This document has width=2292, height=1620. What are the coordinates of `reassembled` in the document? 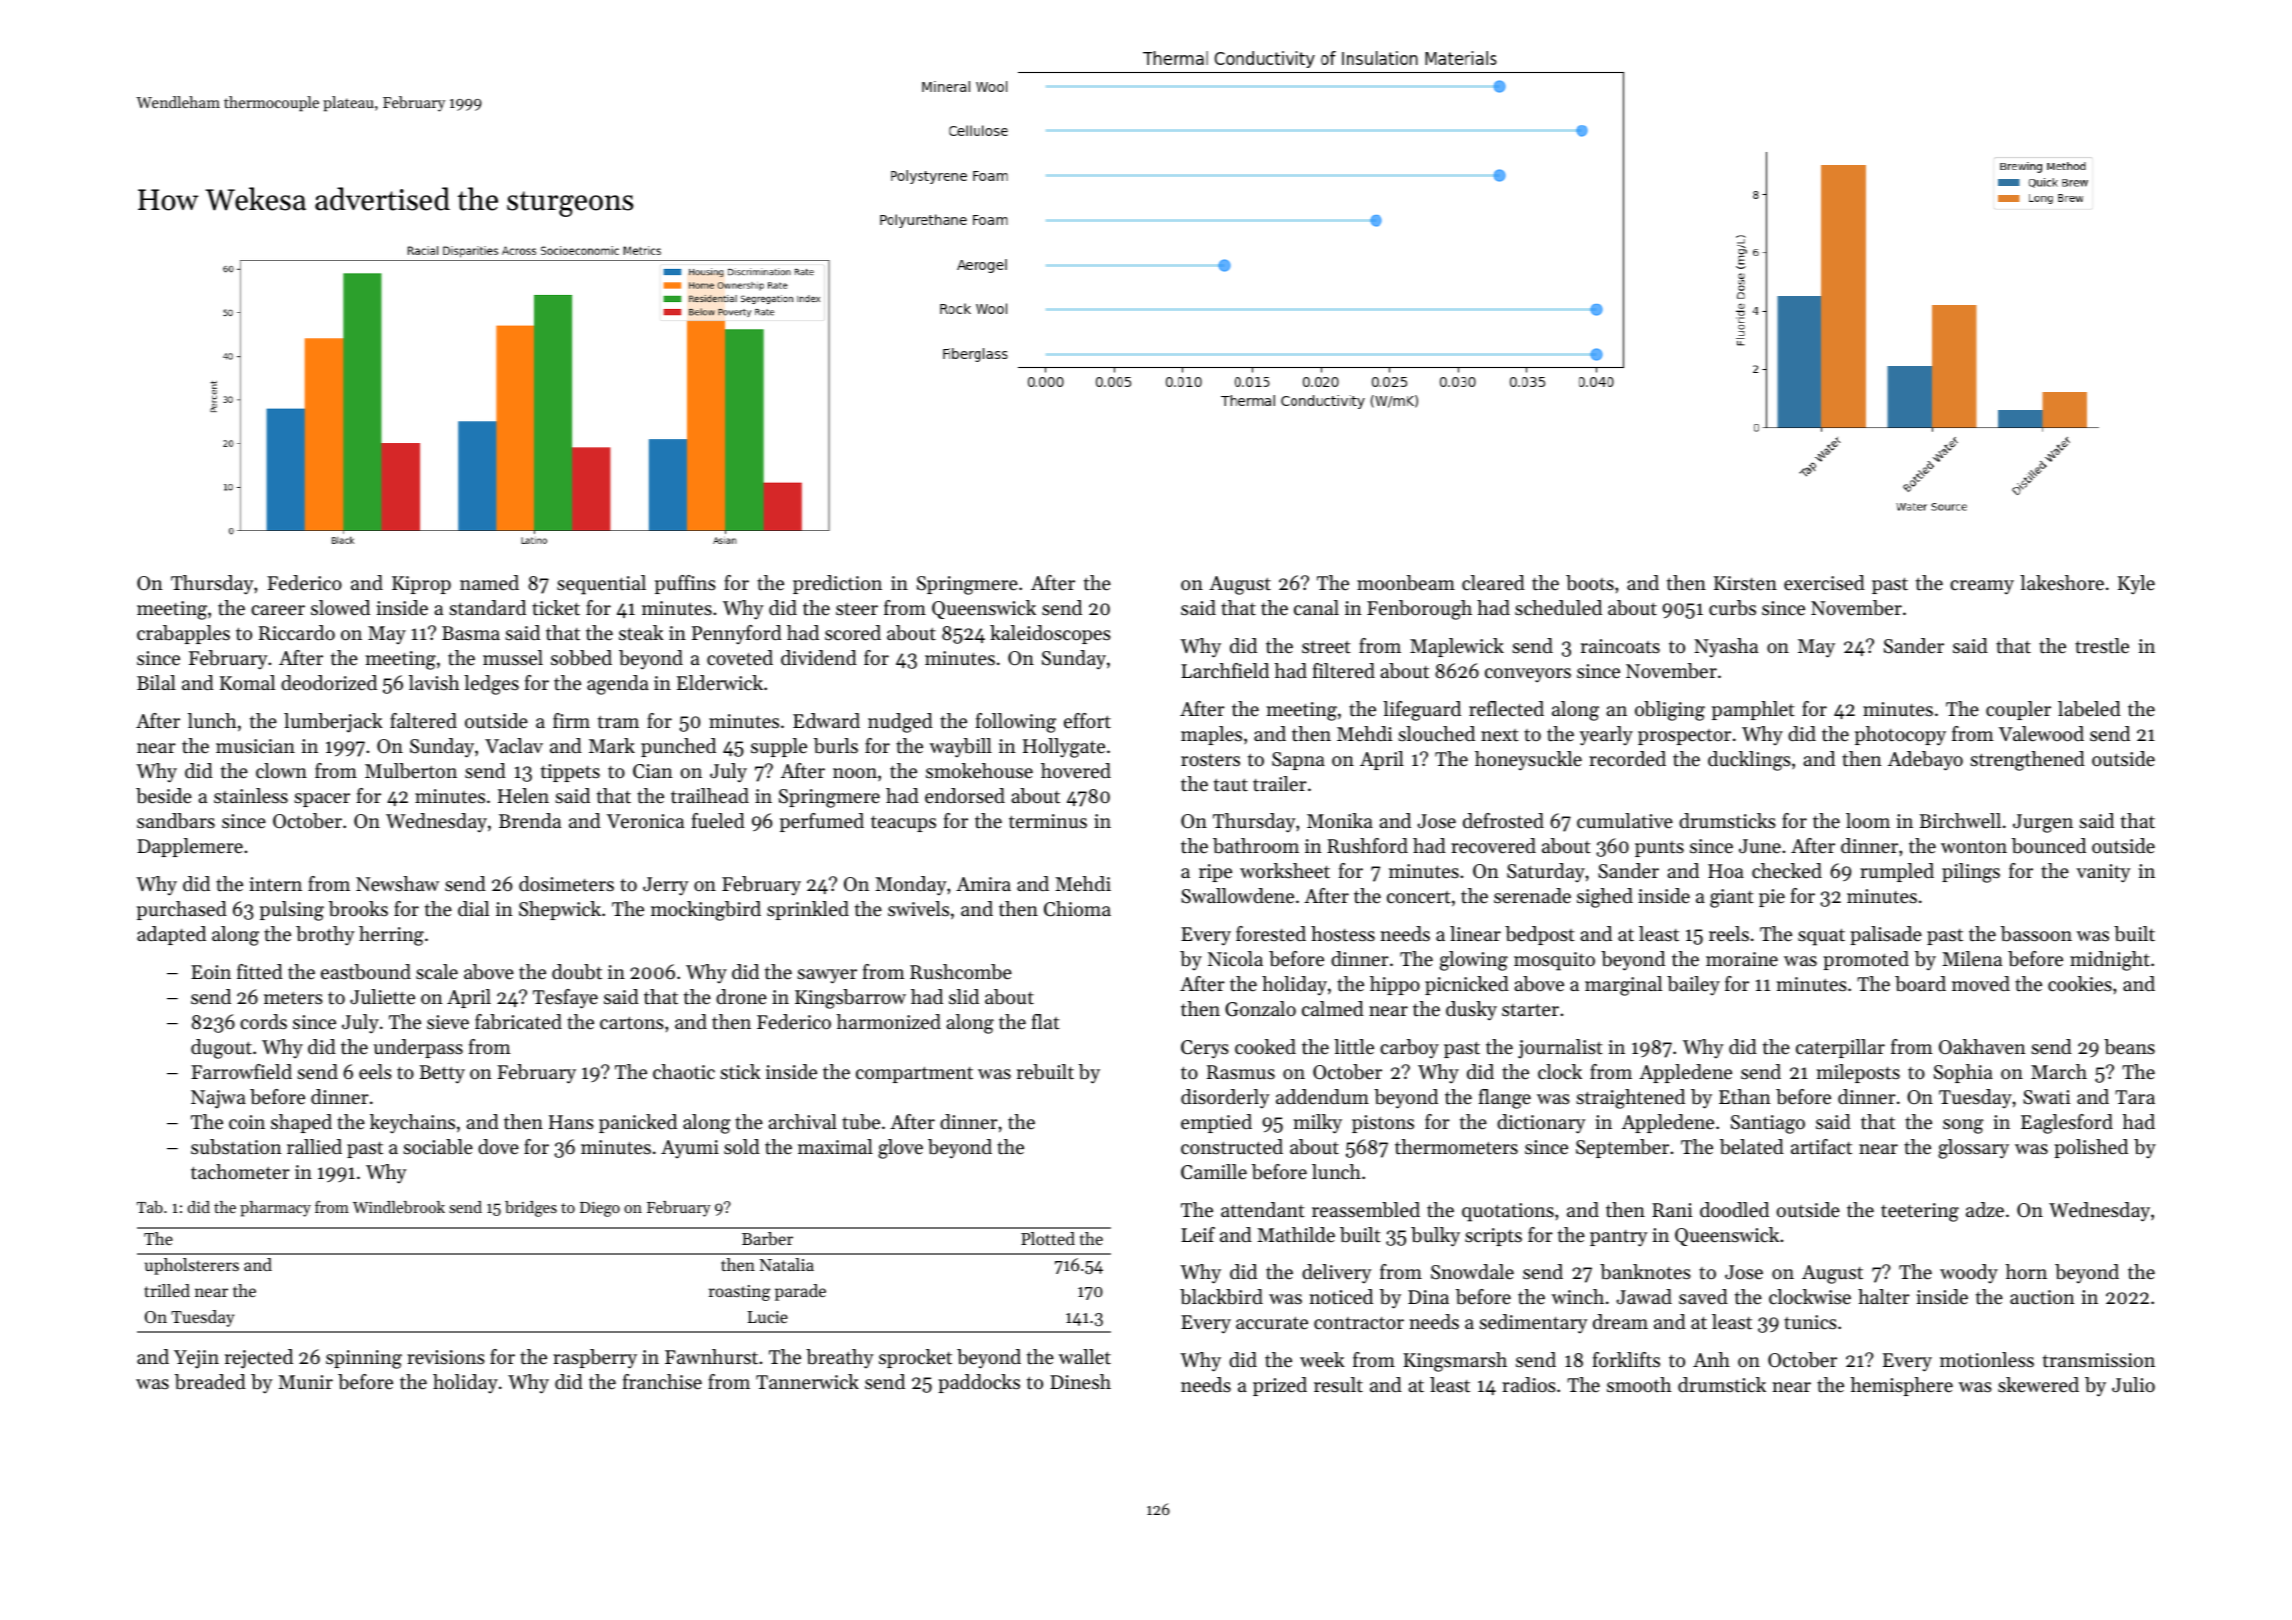 It's located at (1366, 1210).
